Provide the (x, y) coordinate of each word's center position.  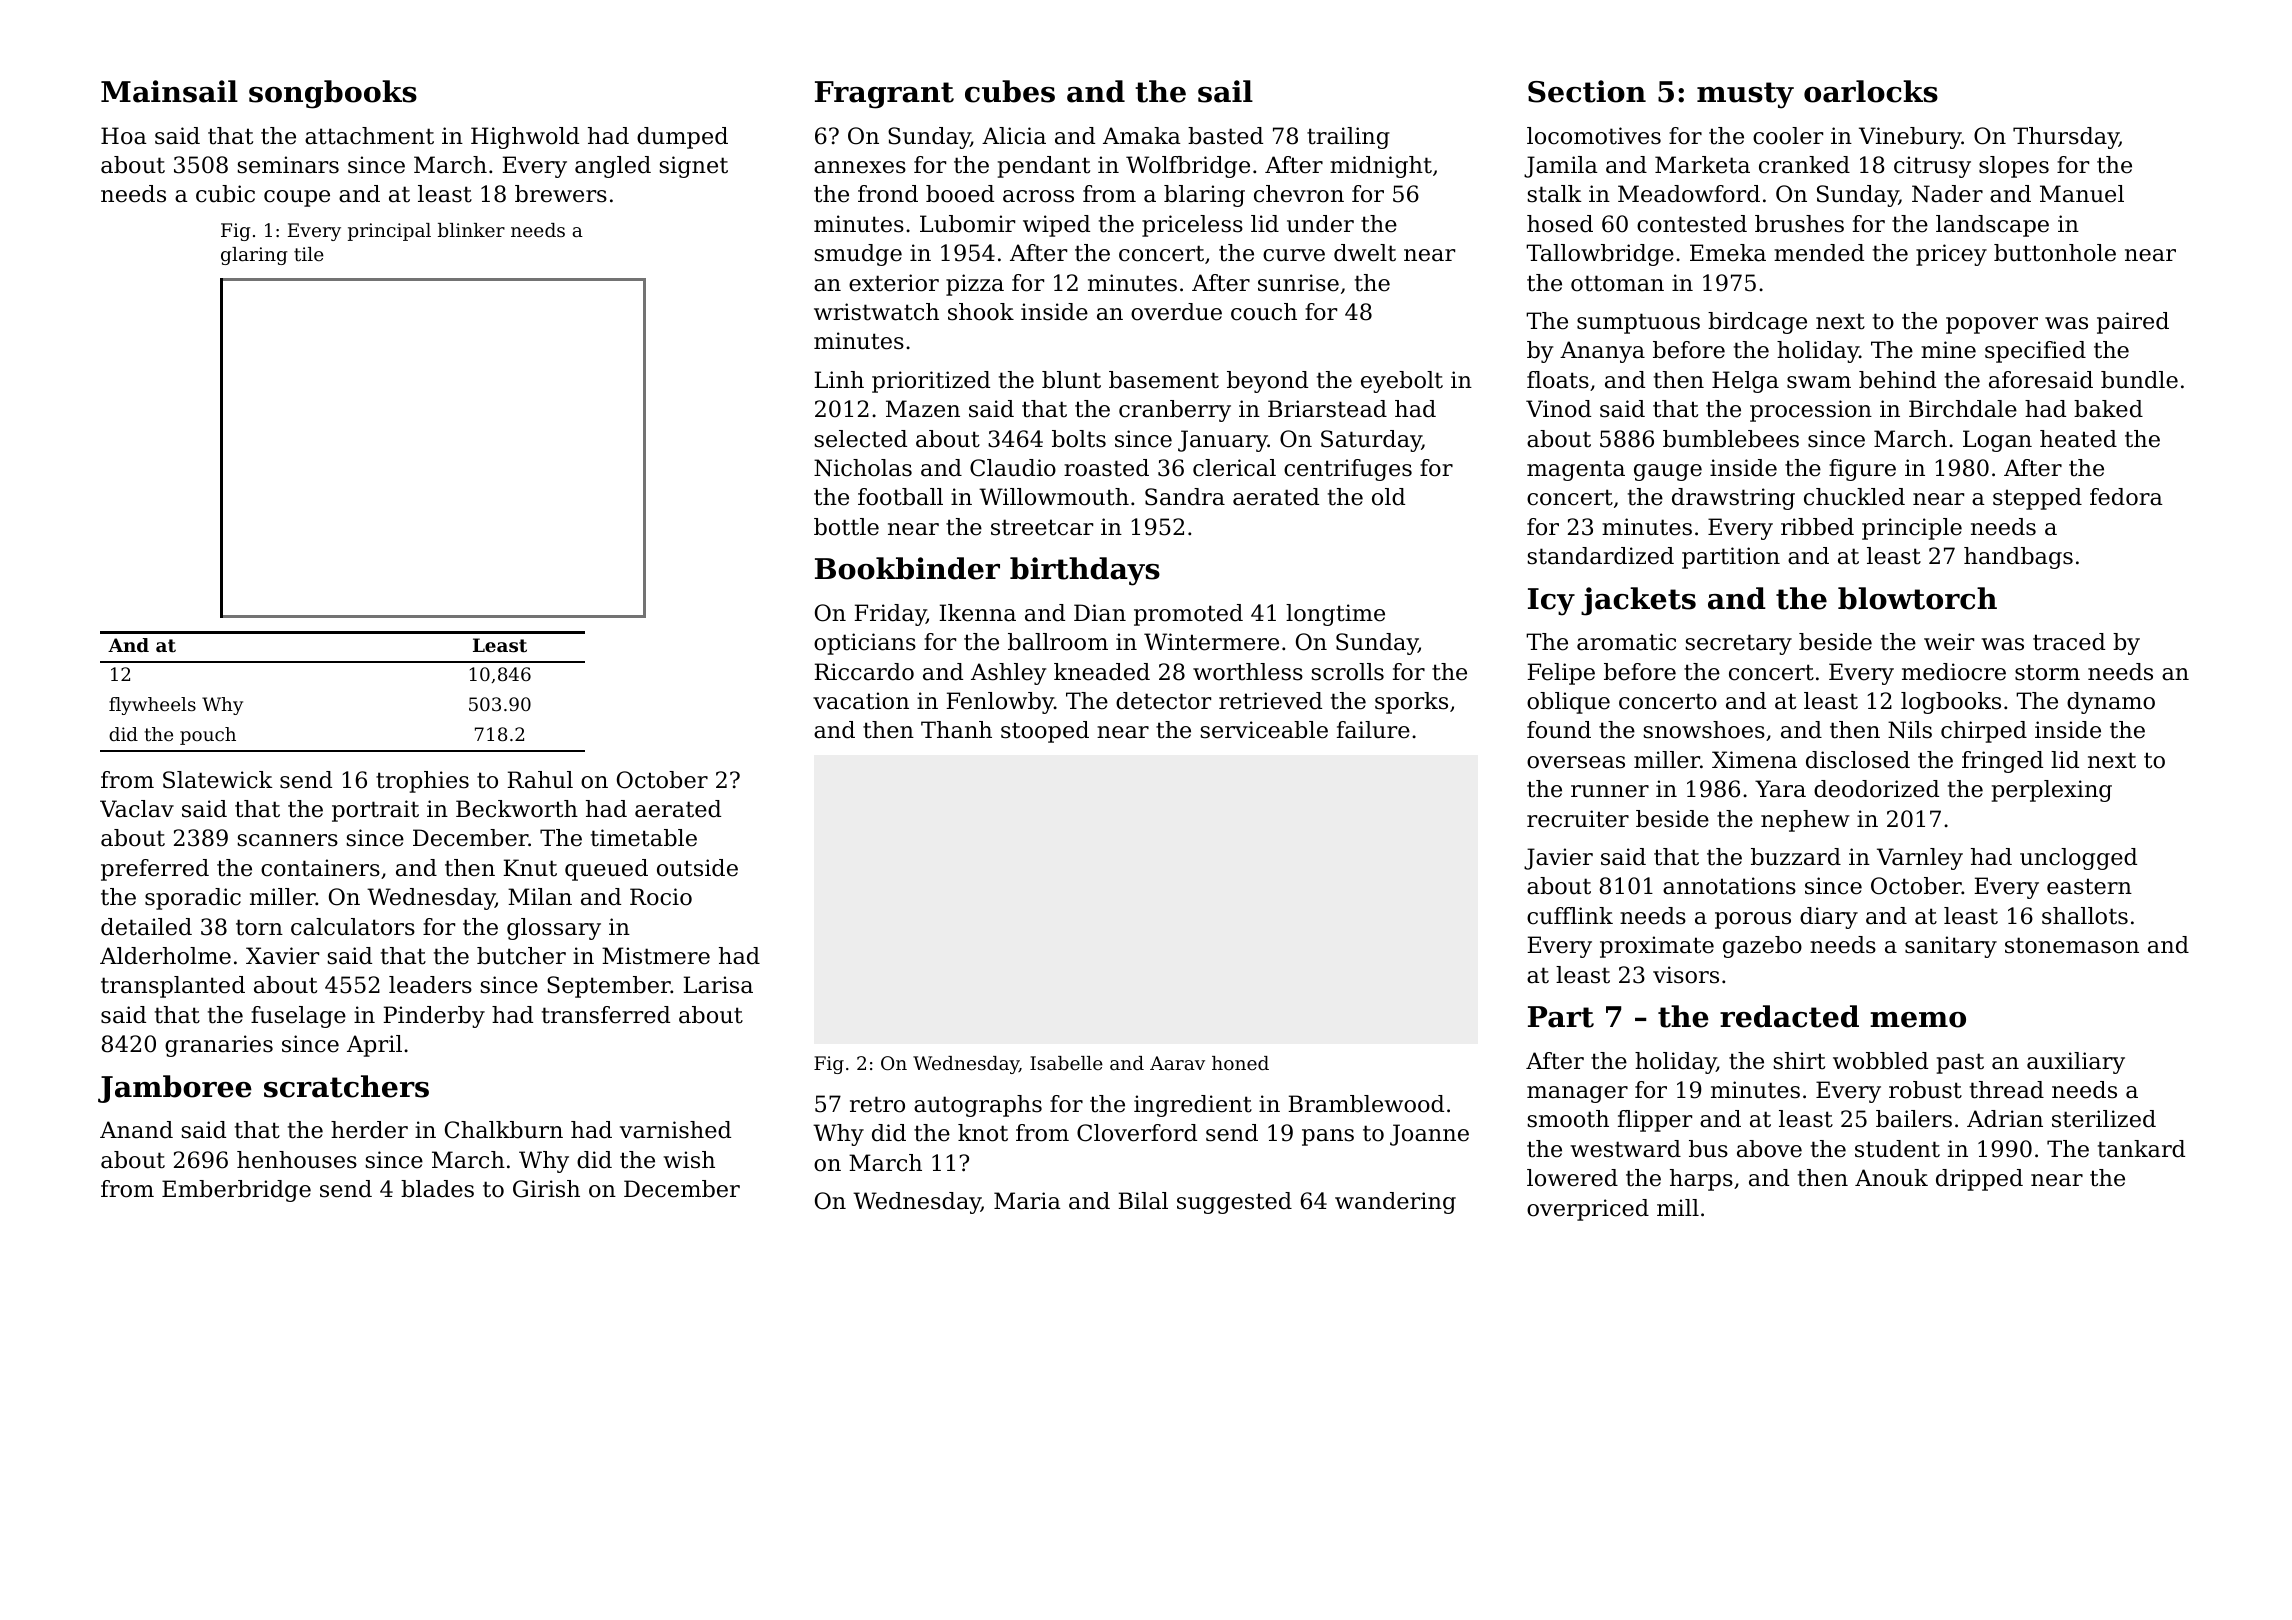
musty (1745, 95)
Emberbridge (236, 1191)
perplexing (2052, 791)
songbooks (333, 94)
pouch (208, 736)
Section (1587, 91)
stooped (1045, 732)
